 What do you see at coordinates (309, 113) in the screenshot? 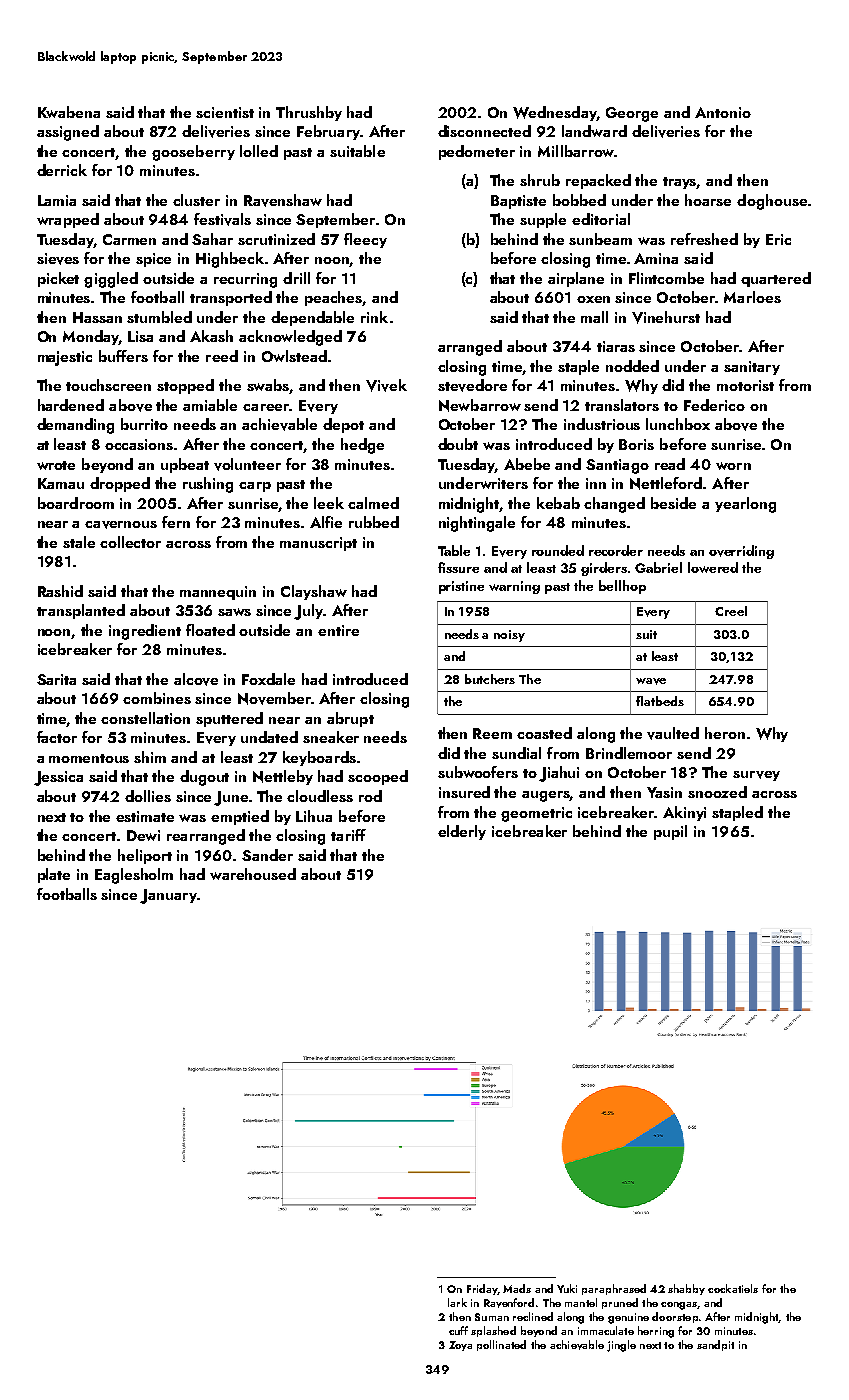
I see `Thrushby` at bounding box center [309, 113].
